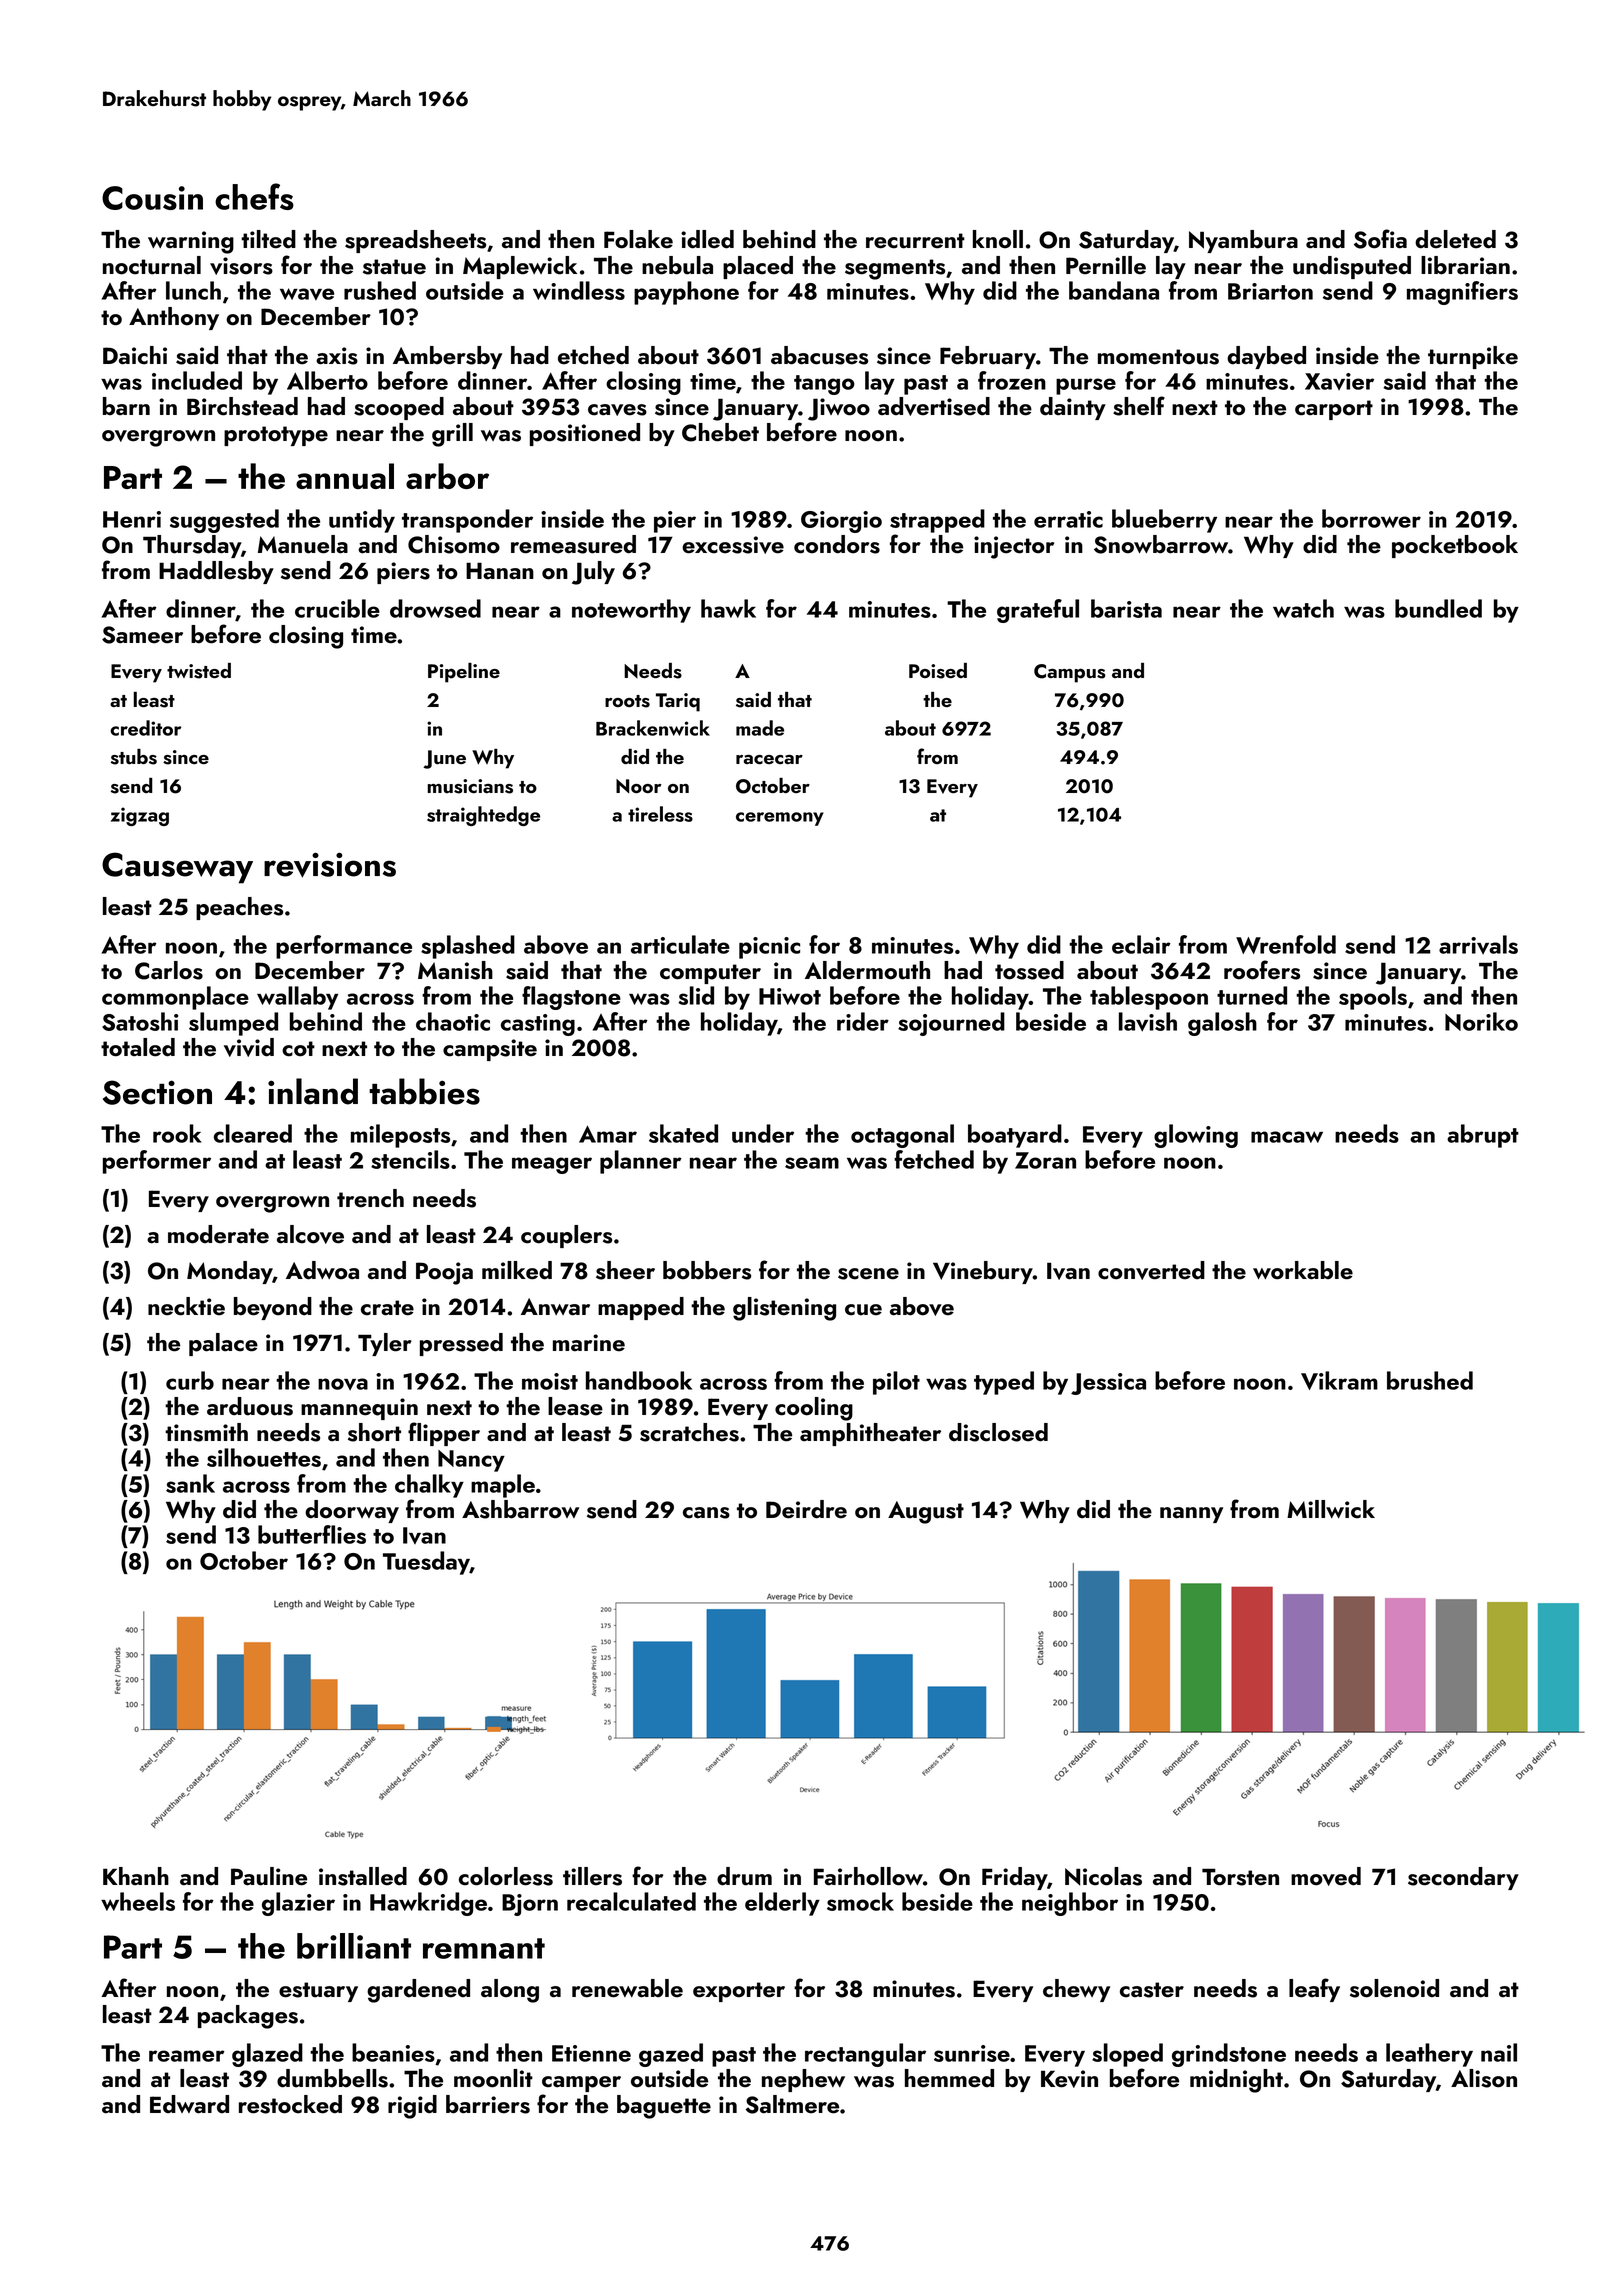 Image resolution: width=1620 pixels, height=2292 pixels. I want to click on Etienne, so click(591, 2053).
